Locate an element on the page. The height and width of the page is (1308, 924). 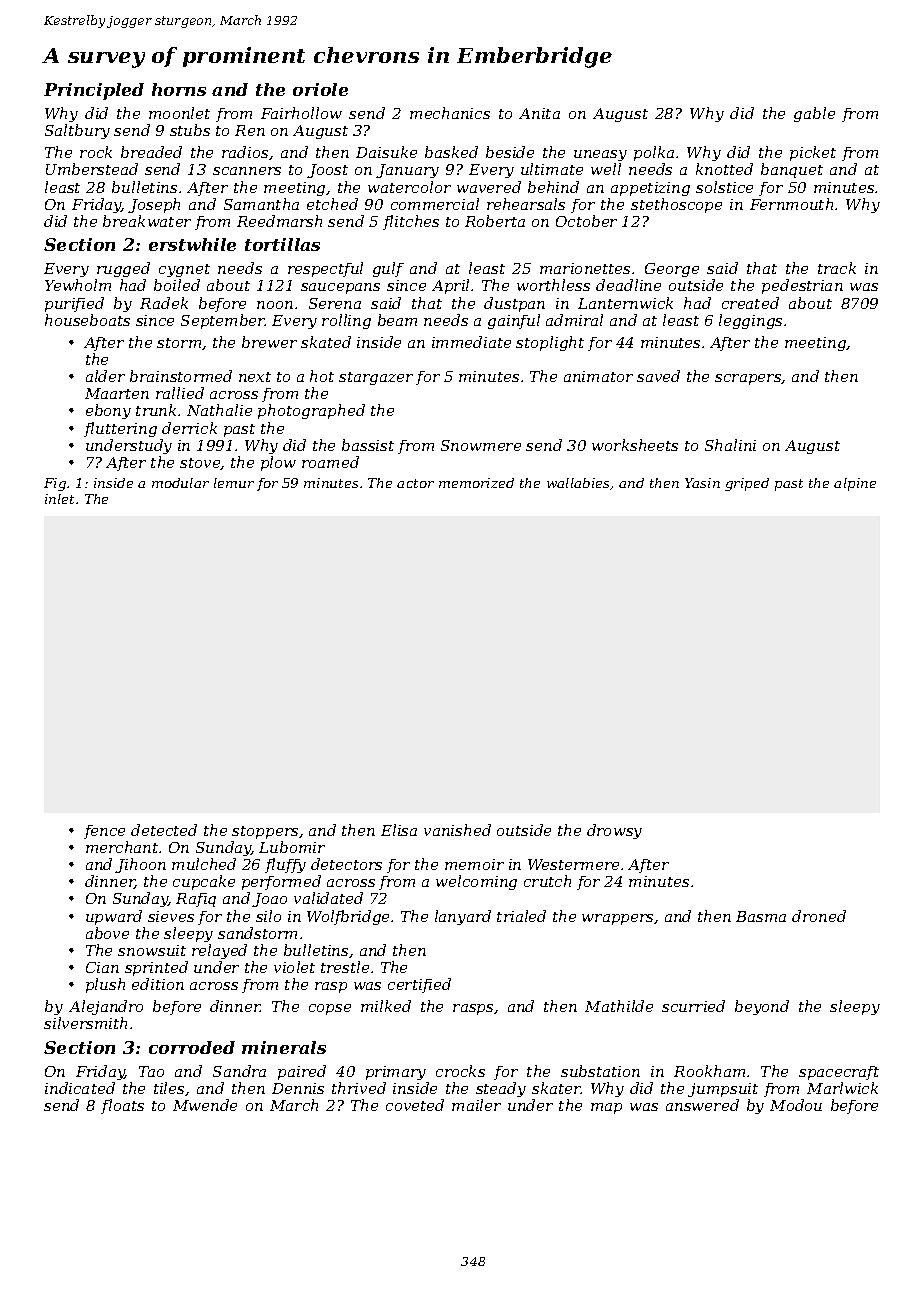
Anita is located at coordinates (539, 113).
